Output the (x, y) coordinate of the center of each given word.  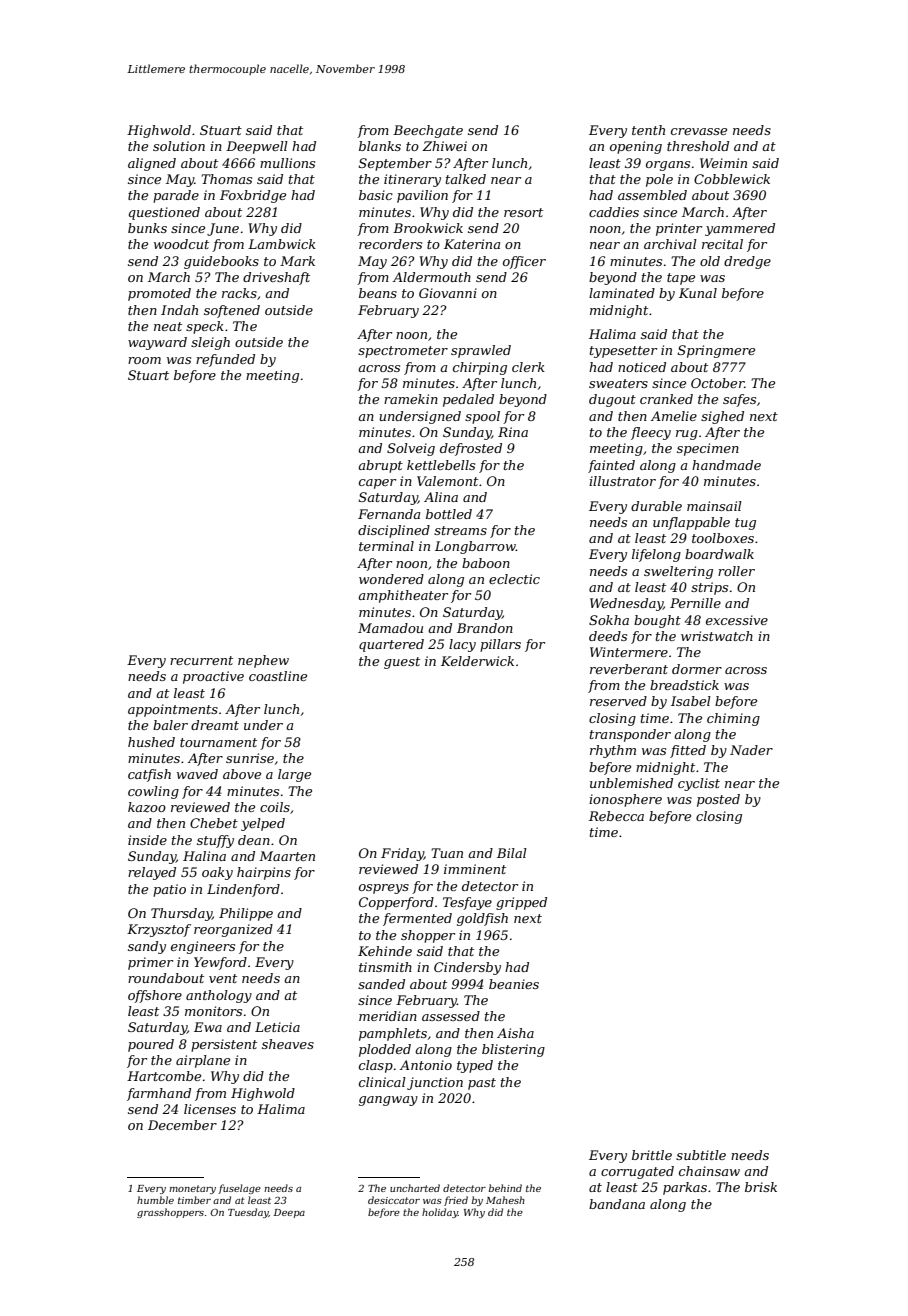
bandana (617, 1204)
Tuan (447, 853)
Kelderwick (477, 661)
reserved (618, 701)
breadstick (684, 685)
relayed (152, 873)
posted (718, 800)
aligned (152, 164)
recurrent (201, 660)
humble (155, 1200)
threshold (698, 146)
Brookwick (428, 228)
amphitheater (403, 596)
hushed (151, 742)
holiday (440, 1213)
